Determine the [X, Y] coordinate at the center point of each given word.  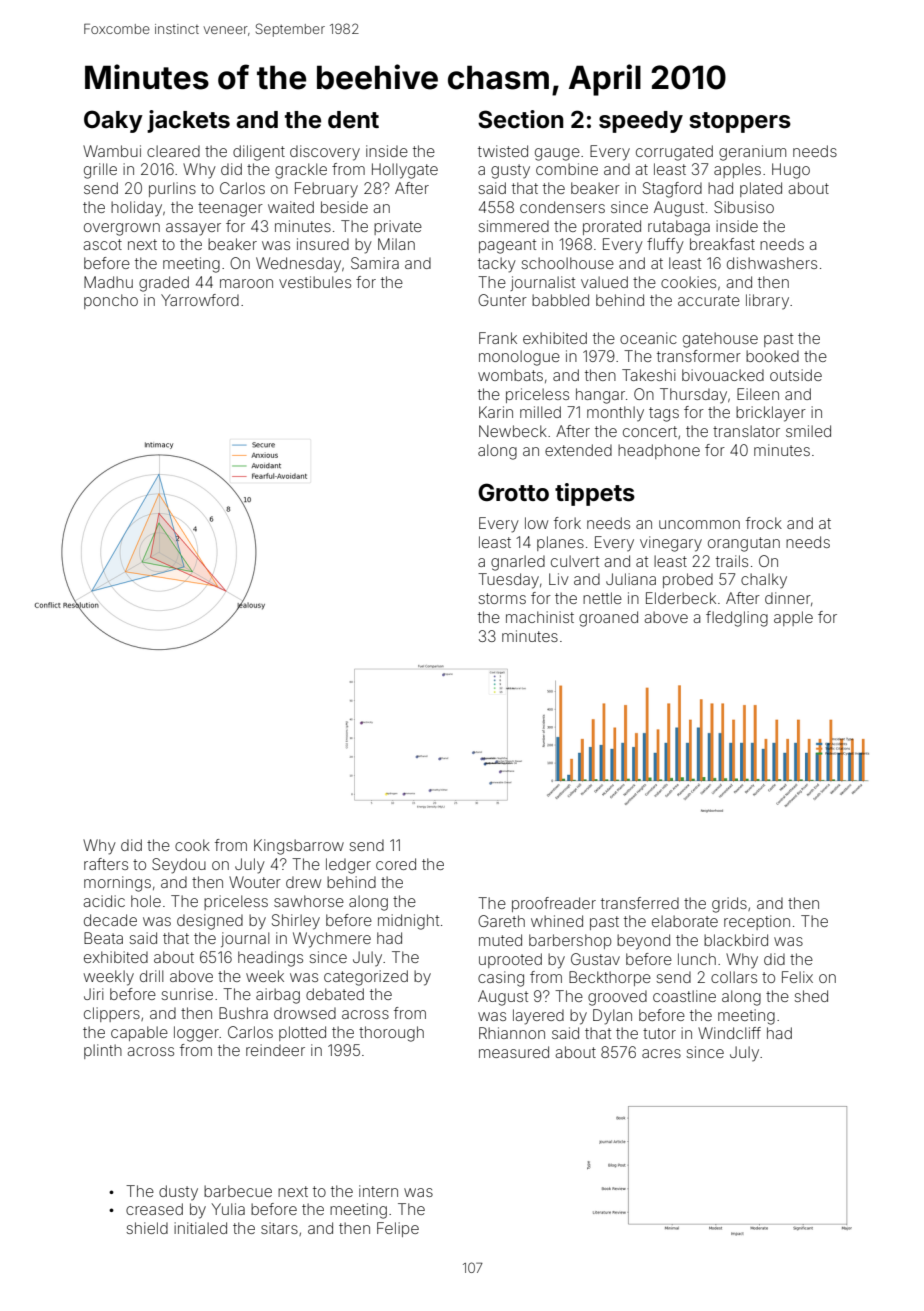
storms [502, 598]
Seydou [179, 866]
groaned [608, 619]
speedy [641, 122]
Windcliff [729, 1033]
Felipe [398, 1229]
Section [521, 119]
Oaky [113, 121]
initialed [200, 1228]
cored [396, 864]
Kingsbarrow [299, 847]
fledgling [737, 619]
